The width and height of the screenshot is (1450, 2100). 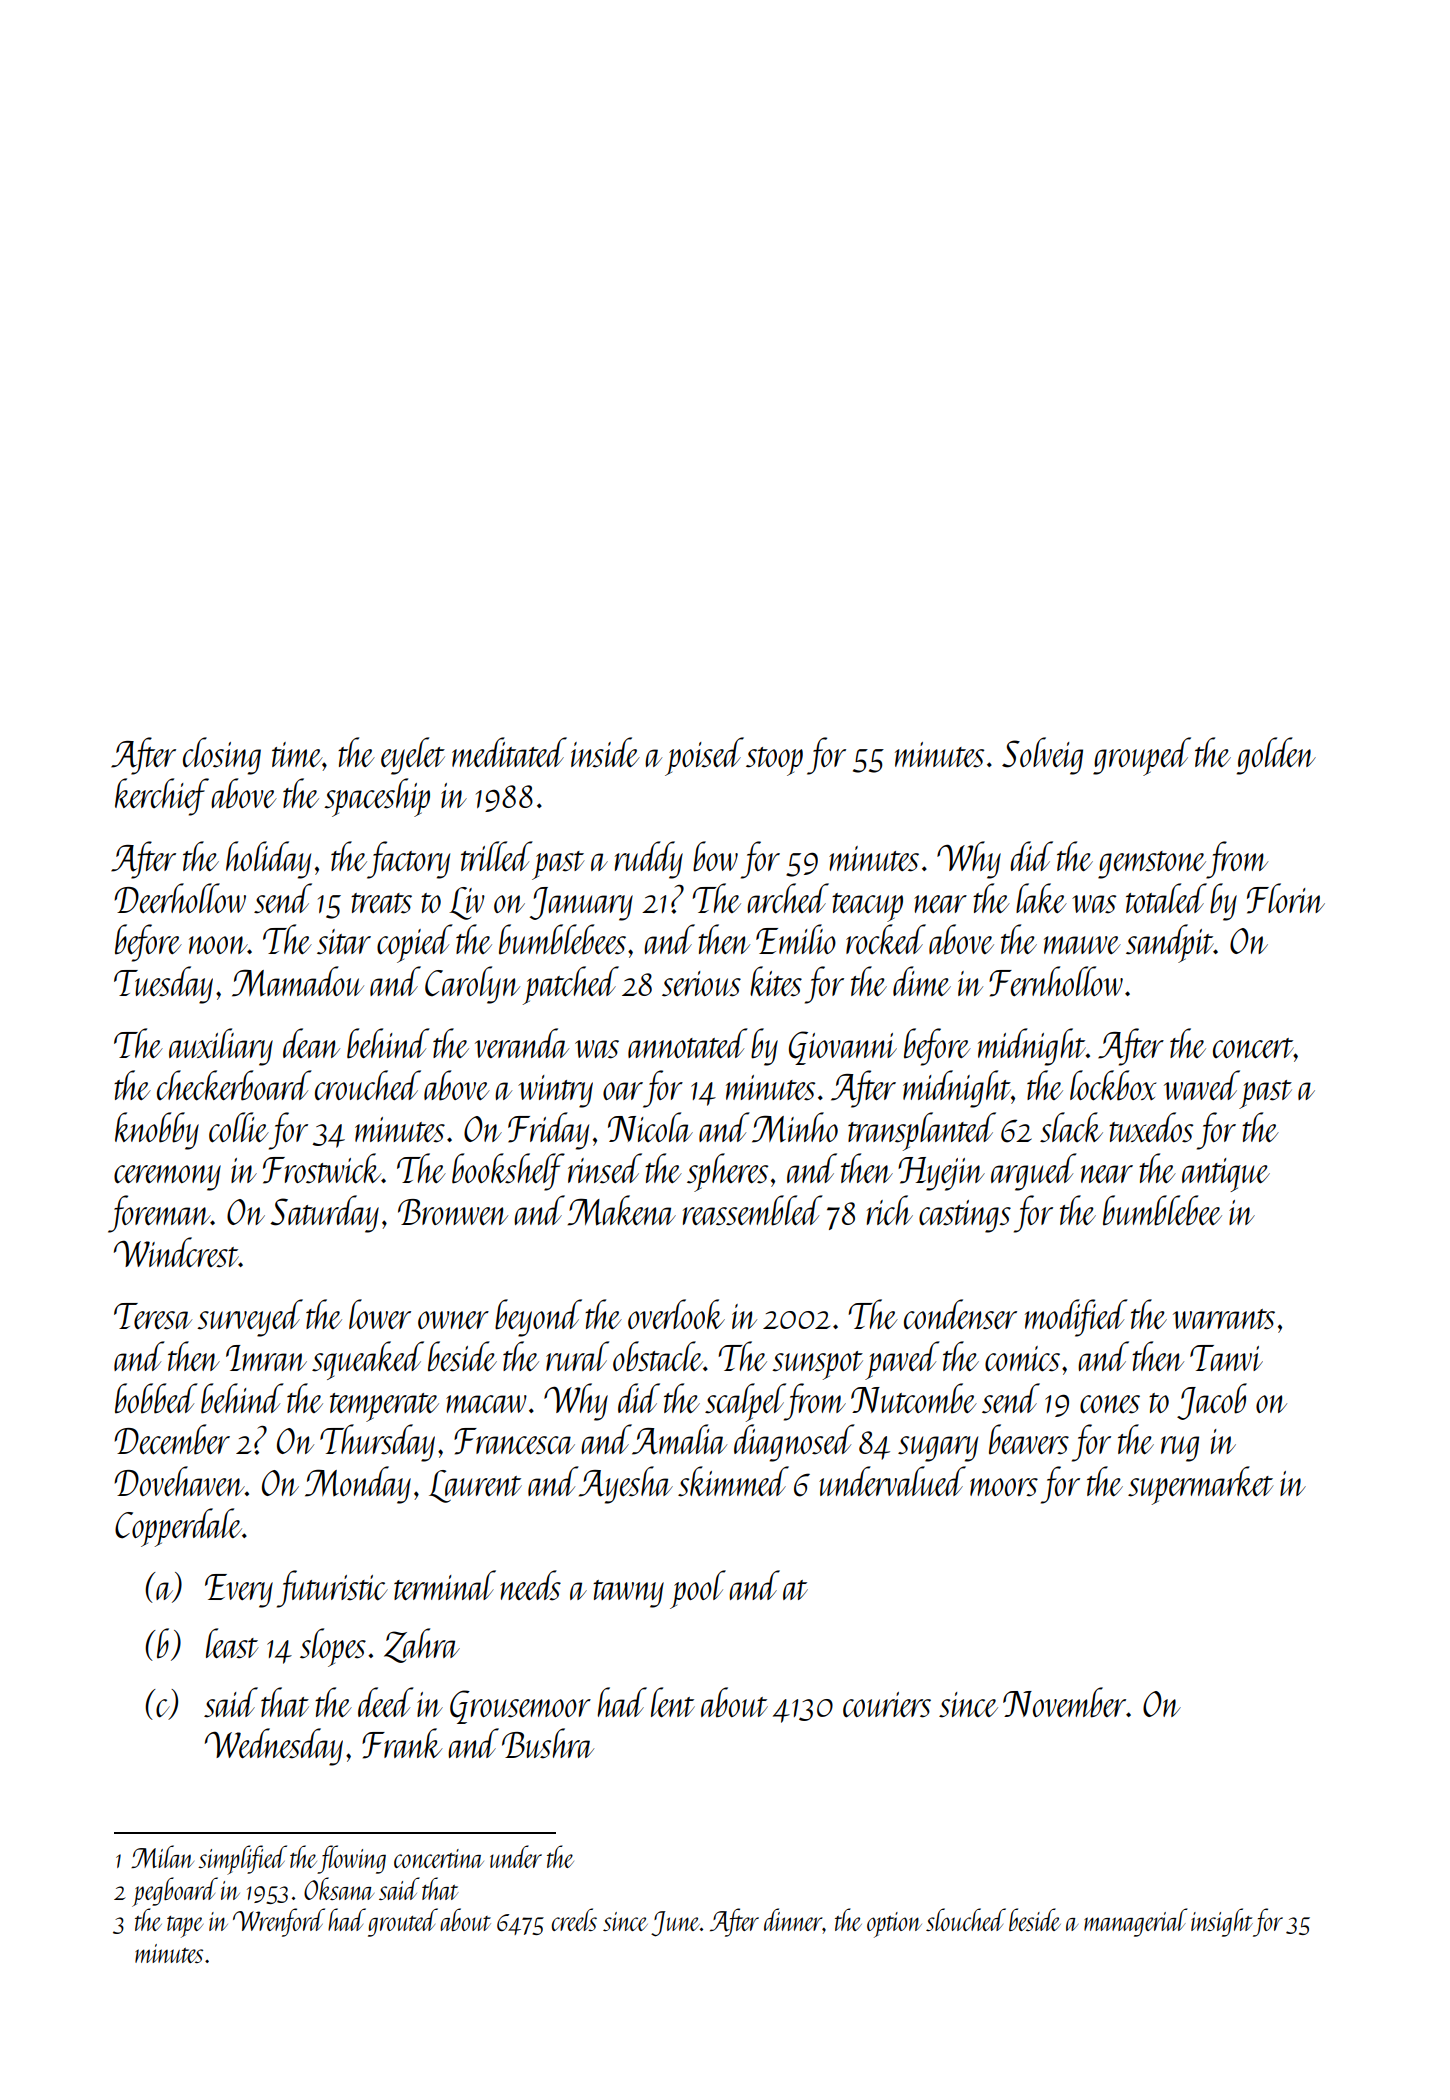 What do you see at coordinates (380, 1314) in the screenshot?
I see `lower` at bounding box center [380, 1314].
